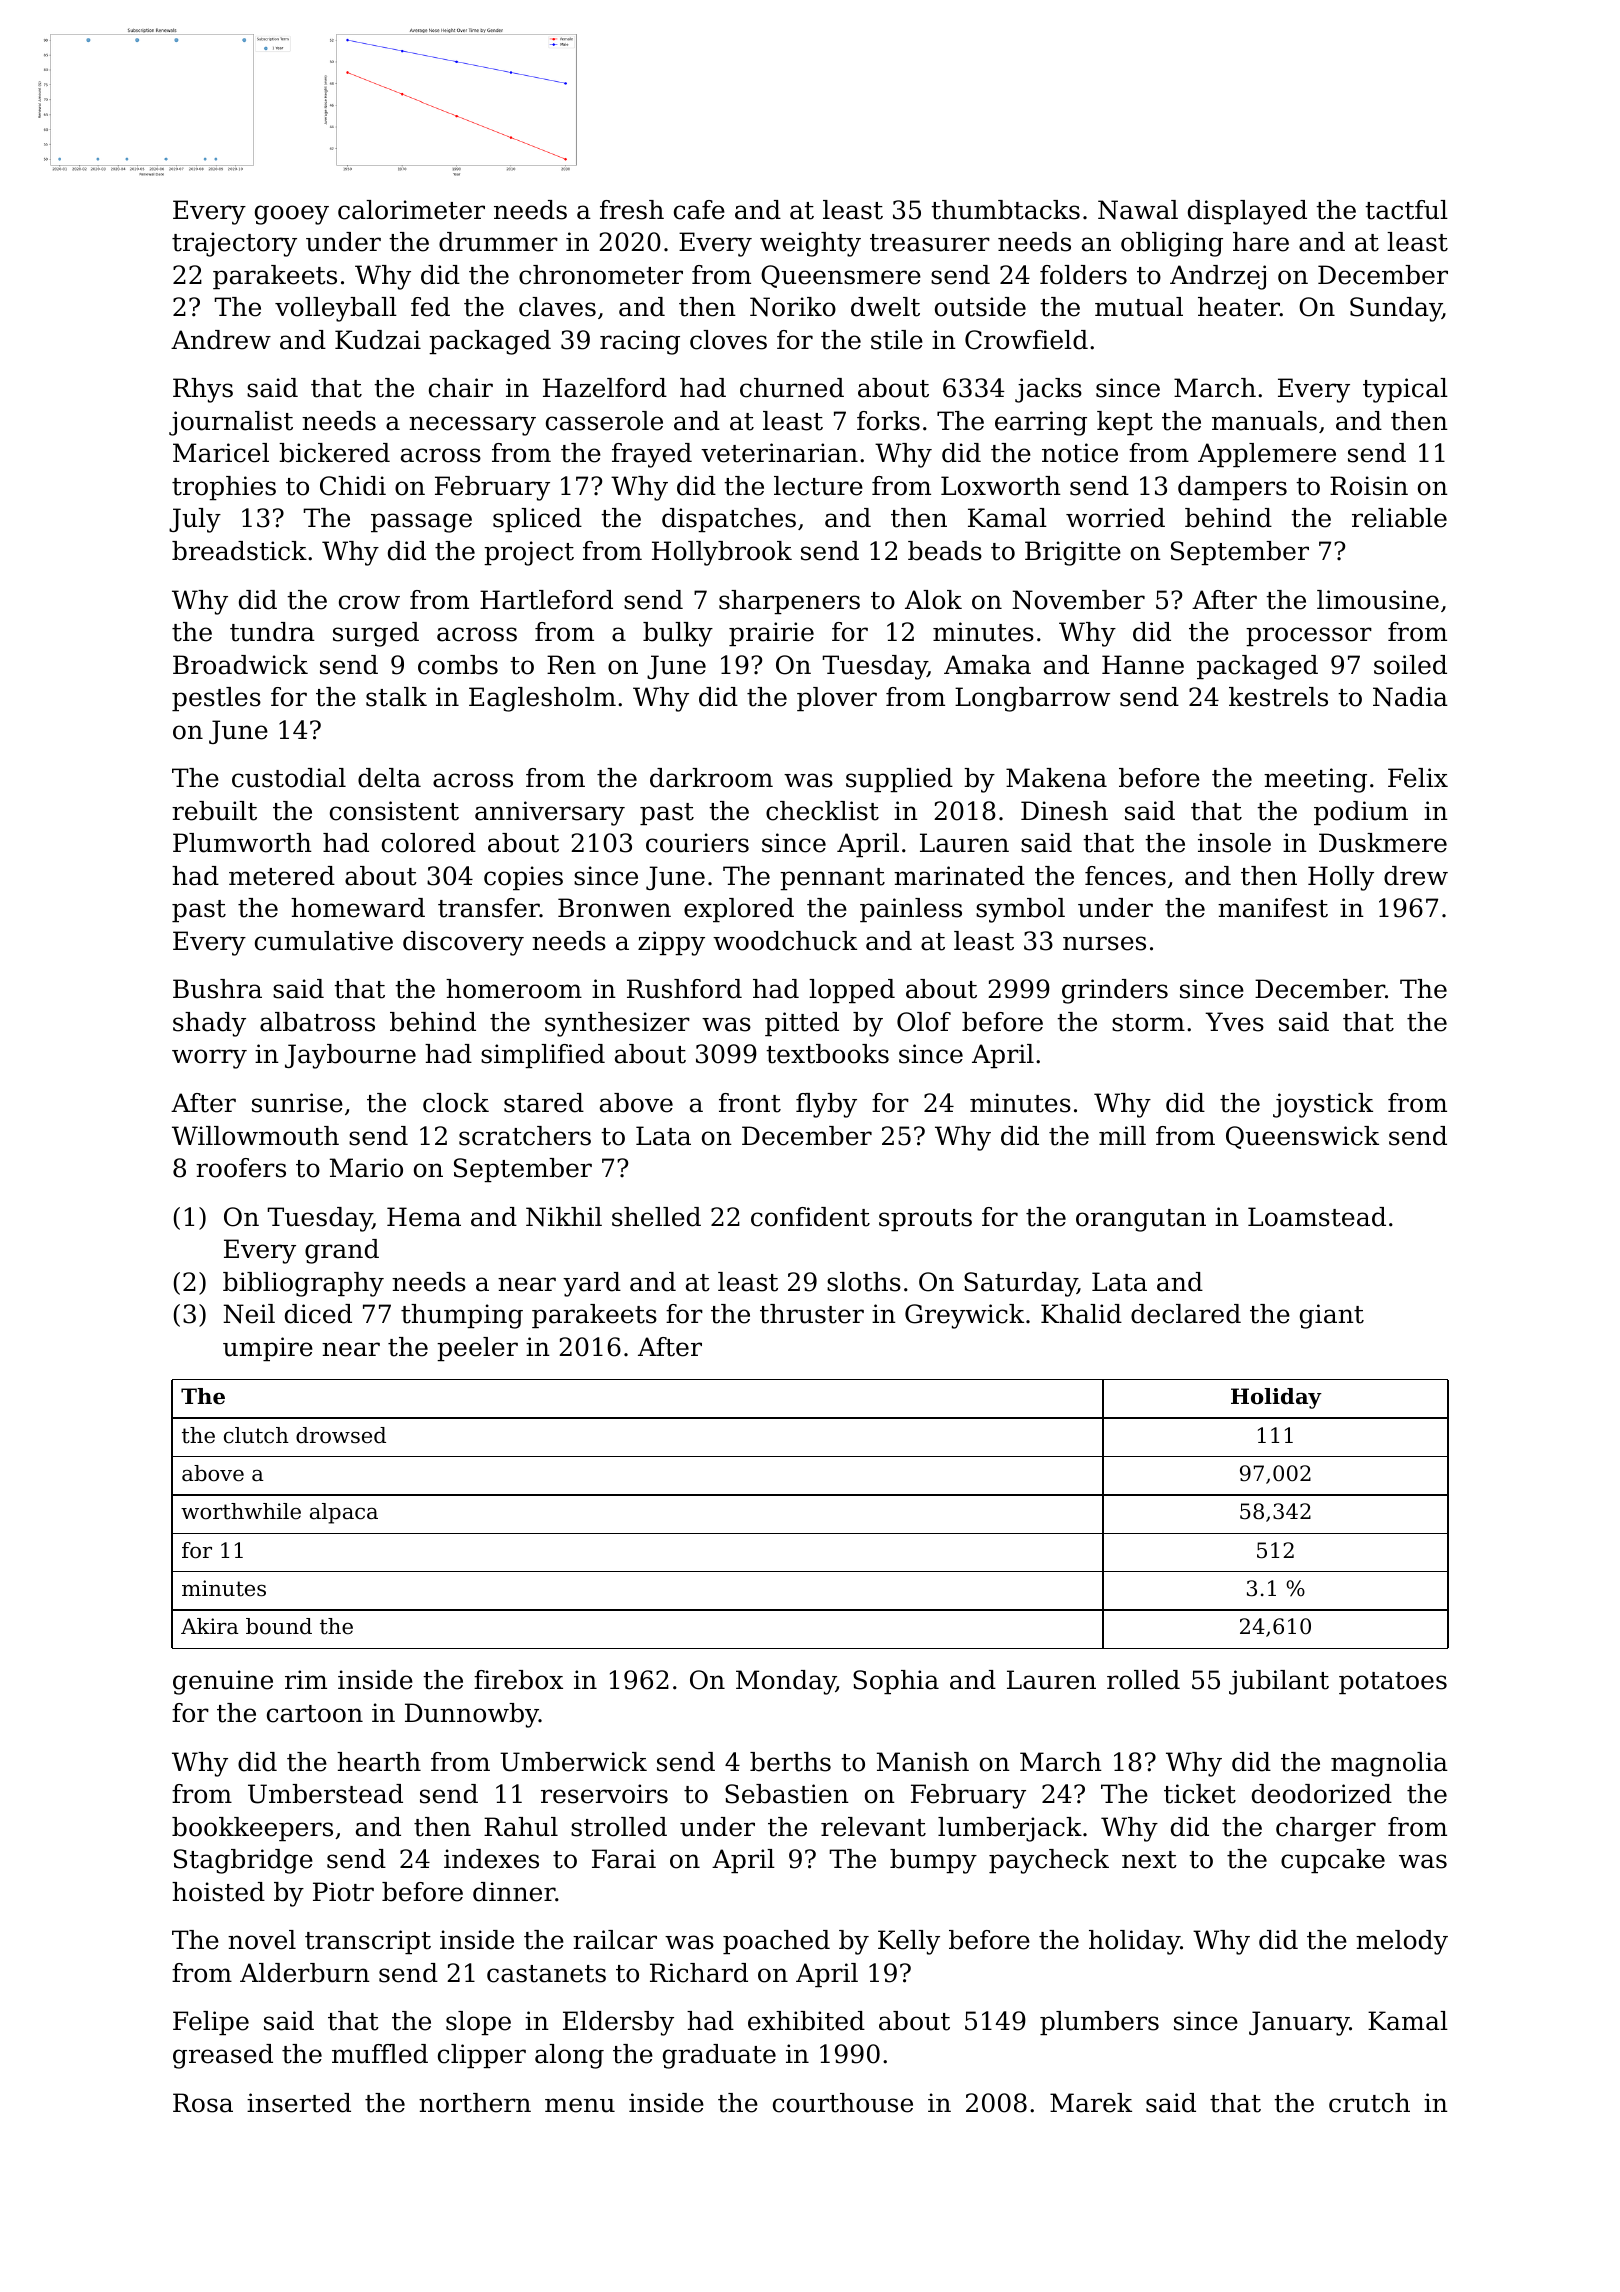  Describe the element at coordinates (1138, 210) in the screenshot. I see `Nawal` at that location.
